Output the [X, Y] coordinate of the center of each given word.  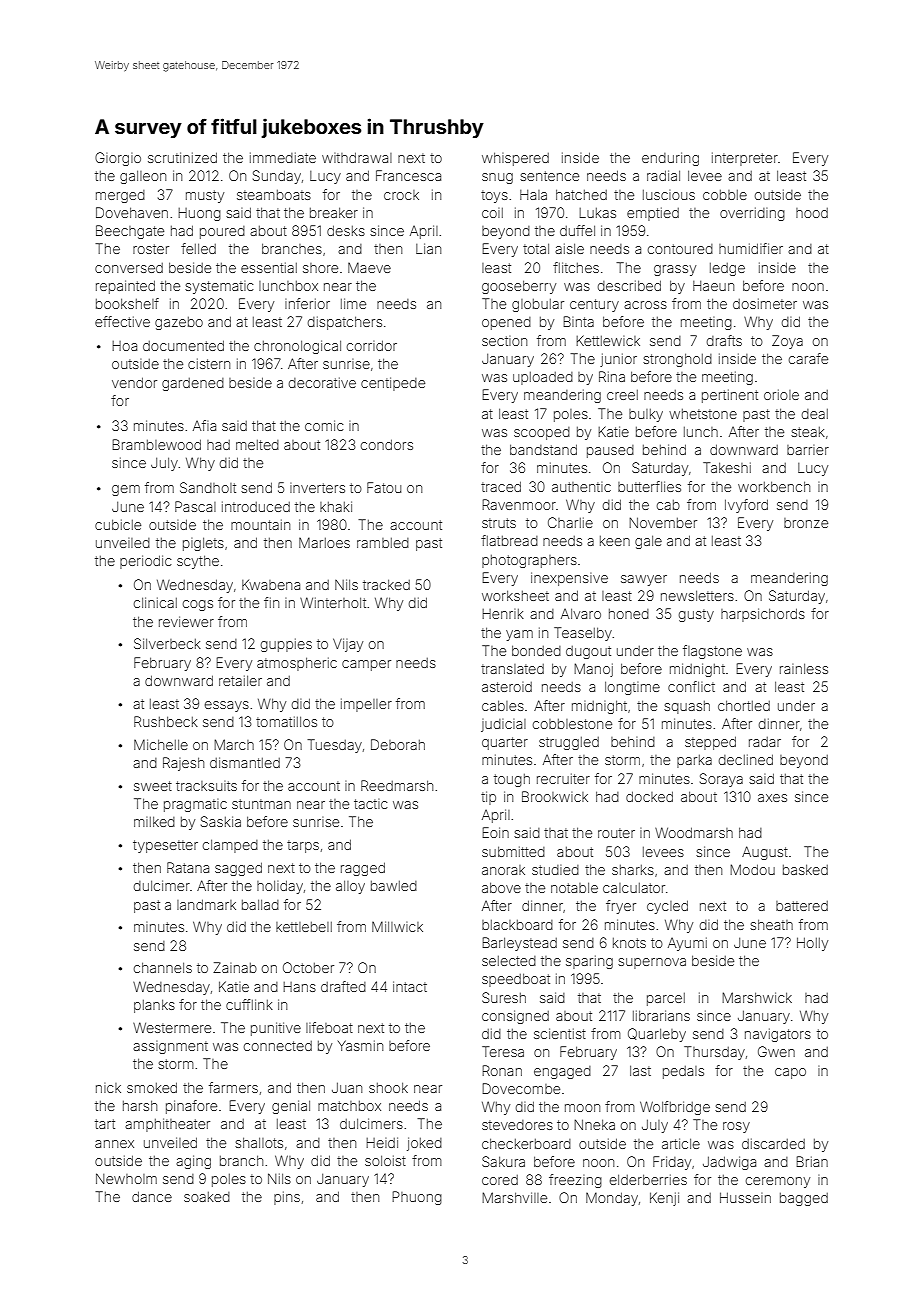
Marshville [514, 1197]
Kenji [664, 1199]
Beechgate [130, 232]
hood [812, 213]
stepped [710, 743]
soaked [207, 1197]
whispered [515, 159]
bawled [394, 886]
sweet [153, 786]
